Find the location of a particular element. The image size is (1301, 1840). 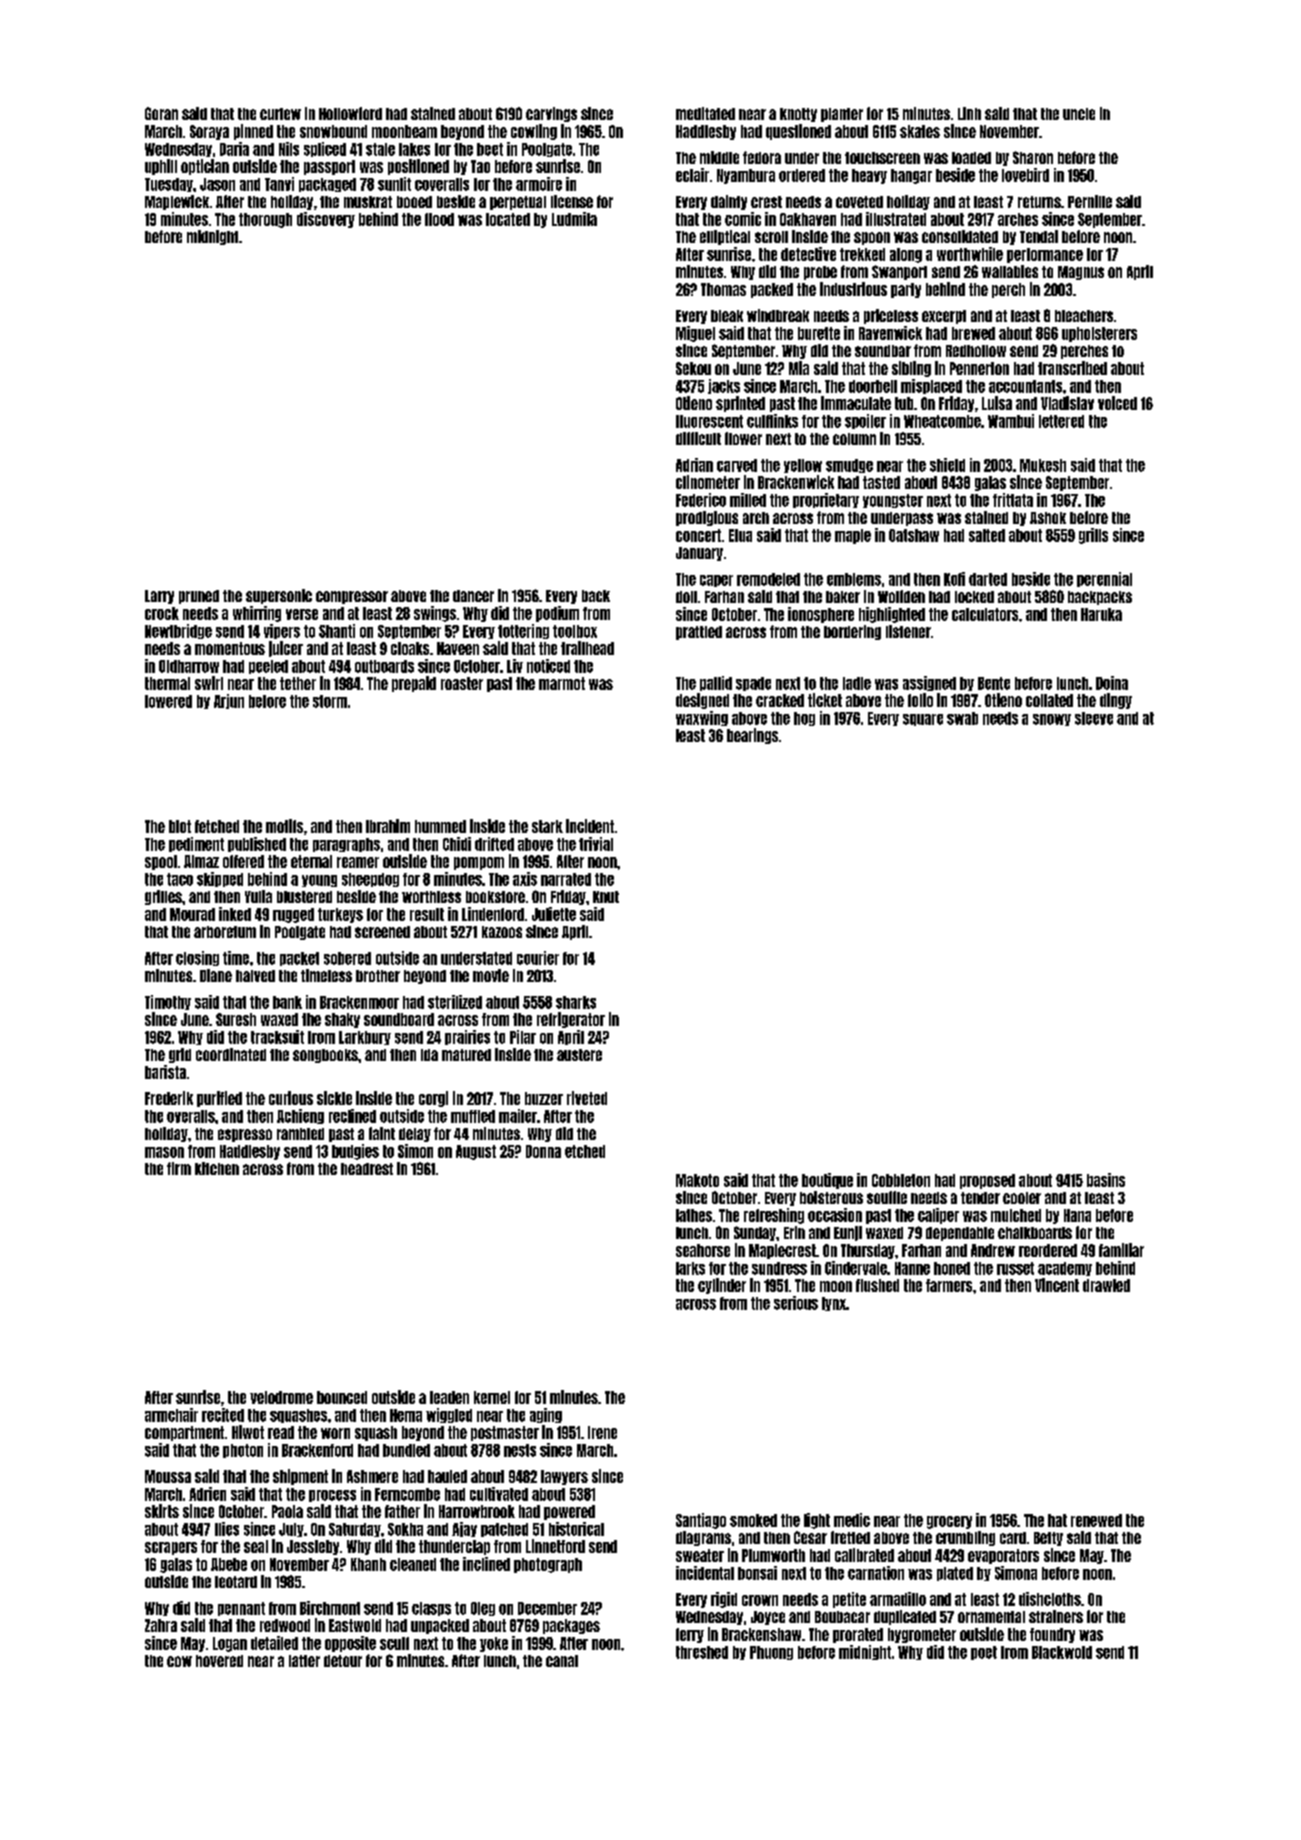

elliptical is located at coordinates (725, 237).
